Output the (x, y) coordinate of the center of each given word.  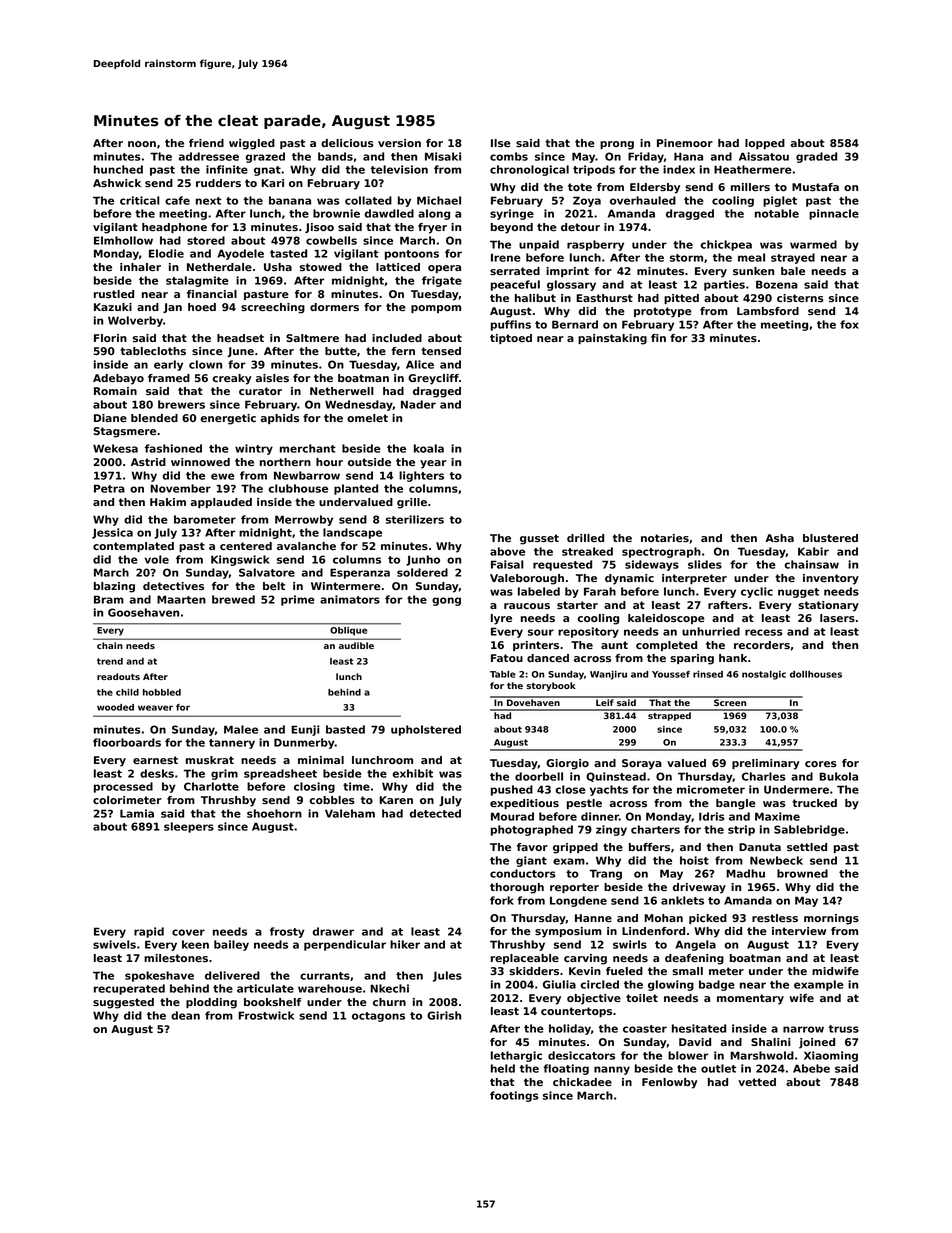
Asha (779, 538)
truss (844, 1029)
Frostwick (266, 1015)
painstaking (612, 339)
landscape (352, 533)
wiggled (252, 144)
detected (435, 813)
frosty (287, 932)
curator (260, 391)
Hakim (168, 502)
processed (123, 787)
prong (617, 145)
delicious (347, 143)
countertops (576, 1012)
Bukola (838, 776)
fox (849, 324)
